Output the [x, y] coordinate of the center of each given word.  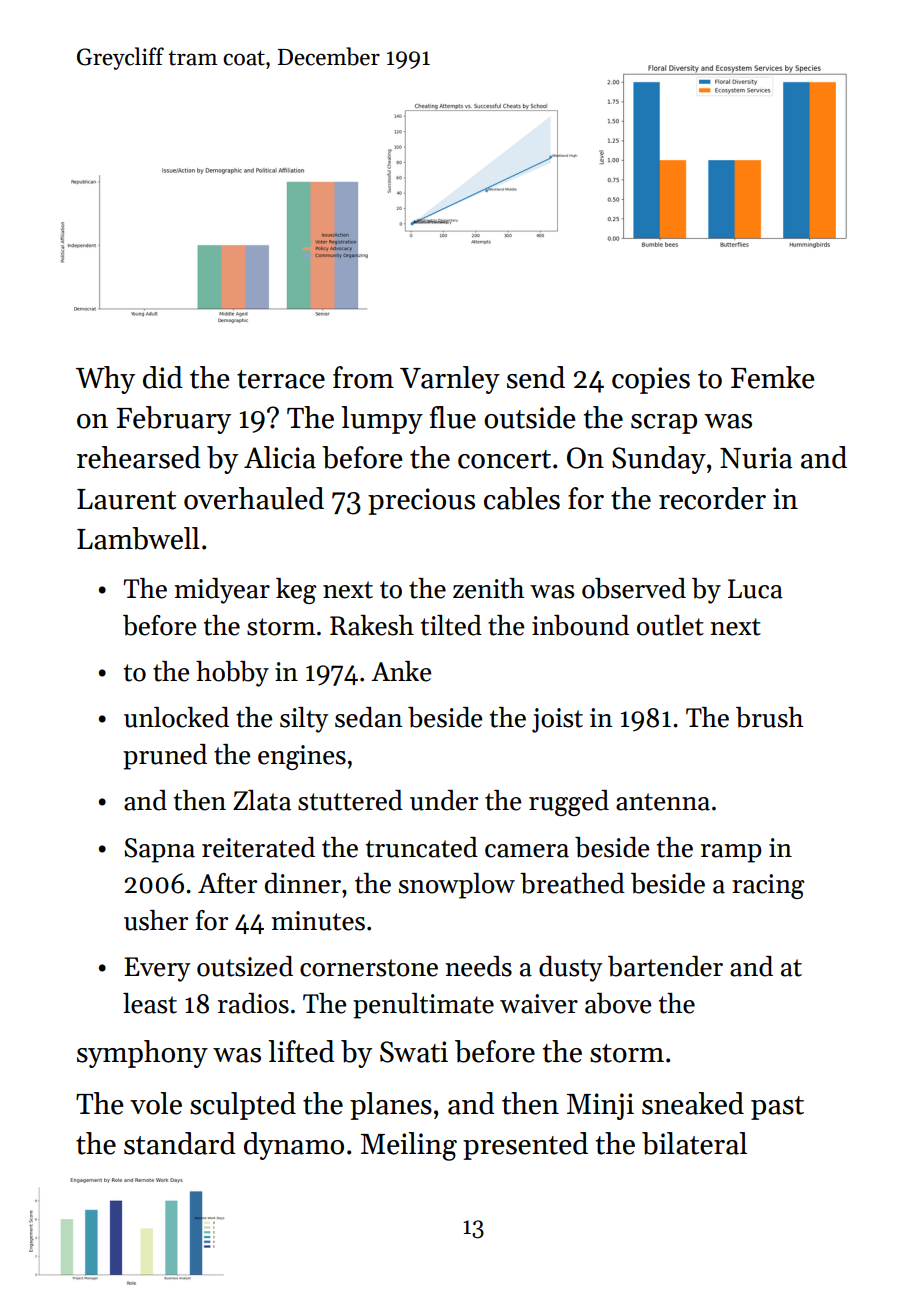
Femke [772, 377]
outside [529, 417]
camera [527, 851]
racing [768, 886]
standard [180, 1143]
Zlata [262, 800]
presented [525, 1146]
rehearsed [139, 457]
